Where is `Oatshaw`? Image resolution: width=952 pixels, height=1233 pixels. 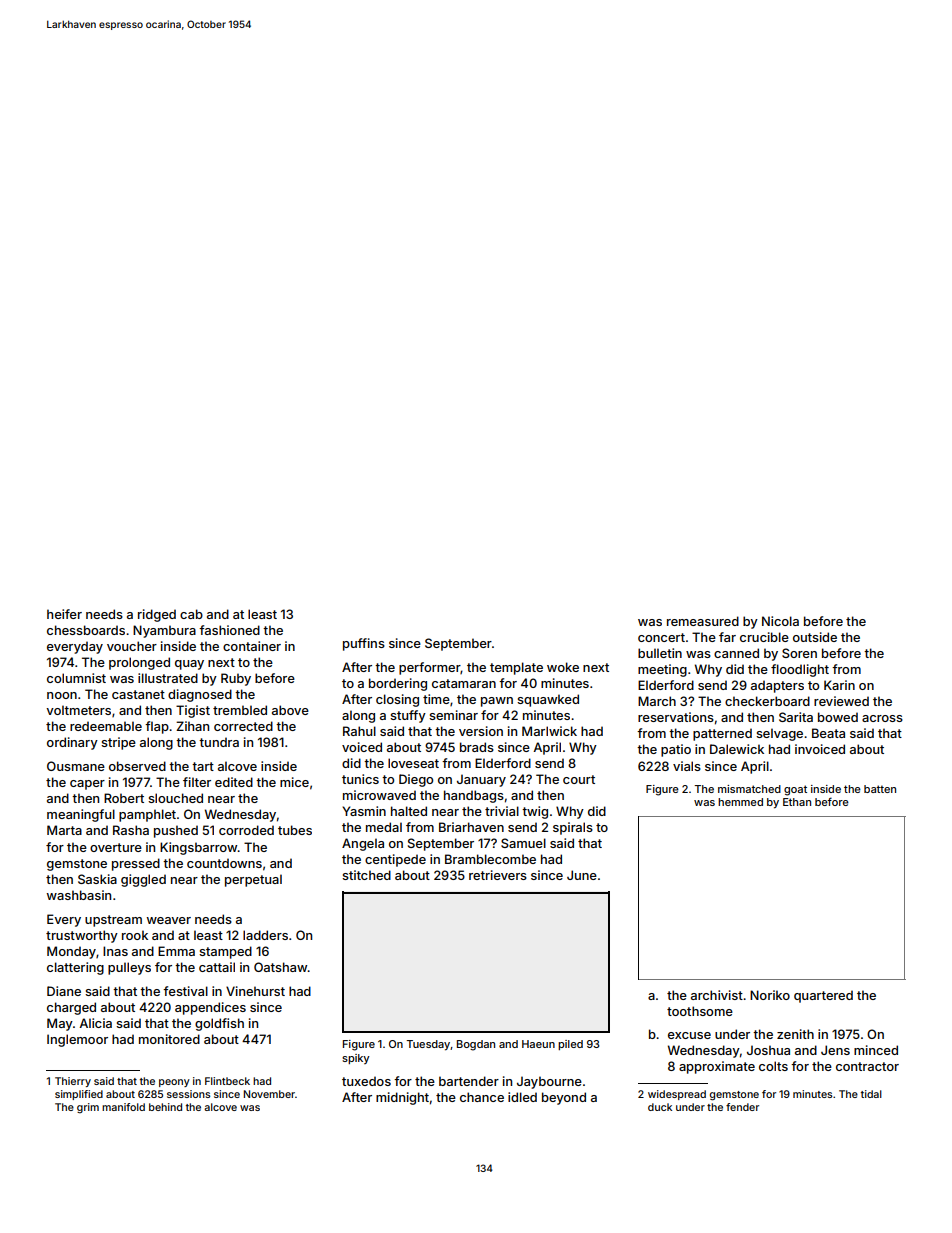
Oatshaw is located at coordinates (281, 967).
